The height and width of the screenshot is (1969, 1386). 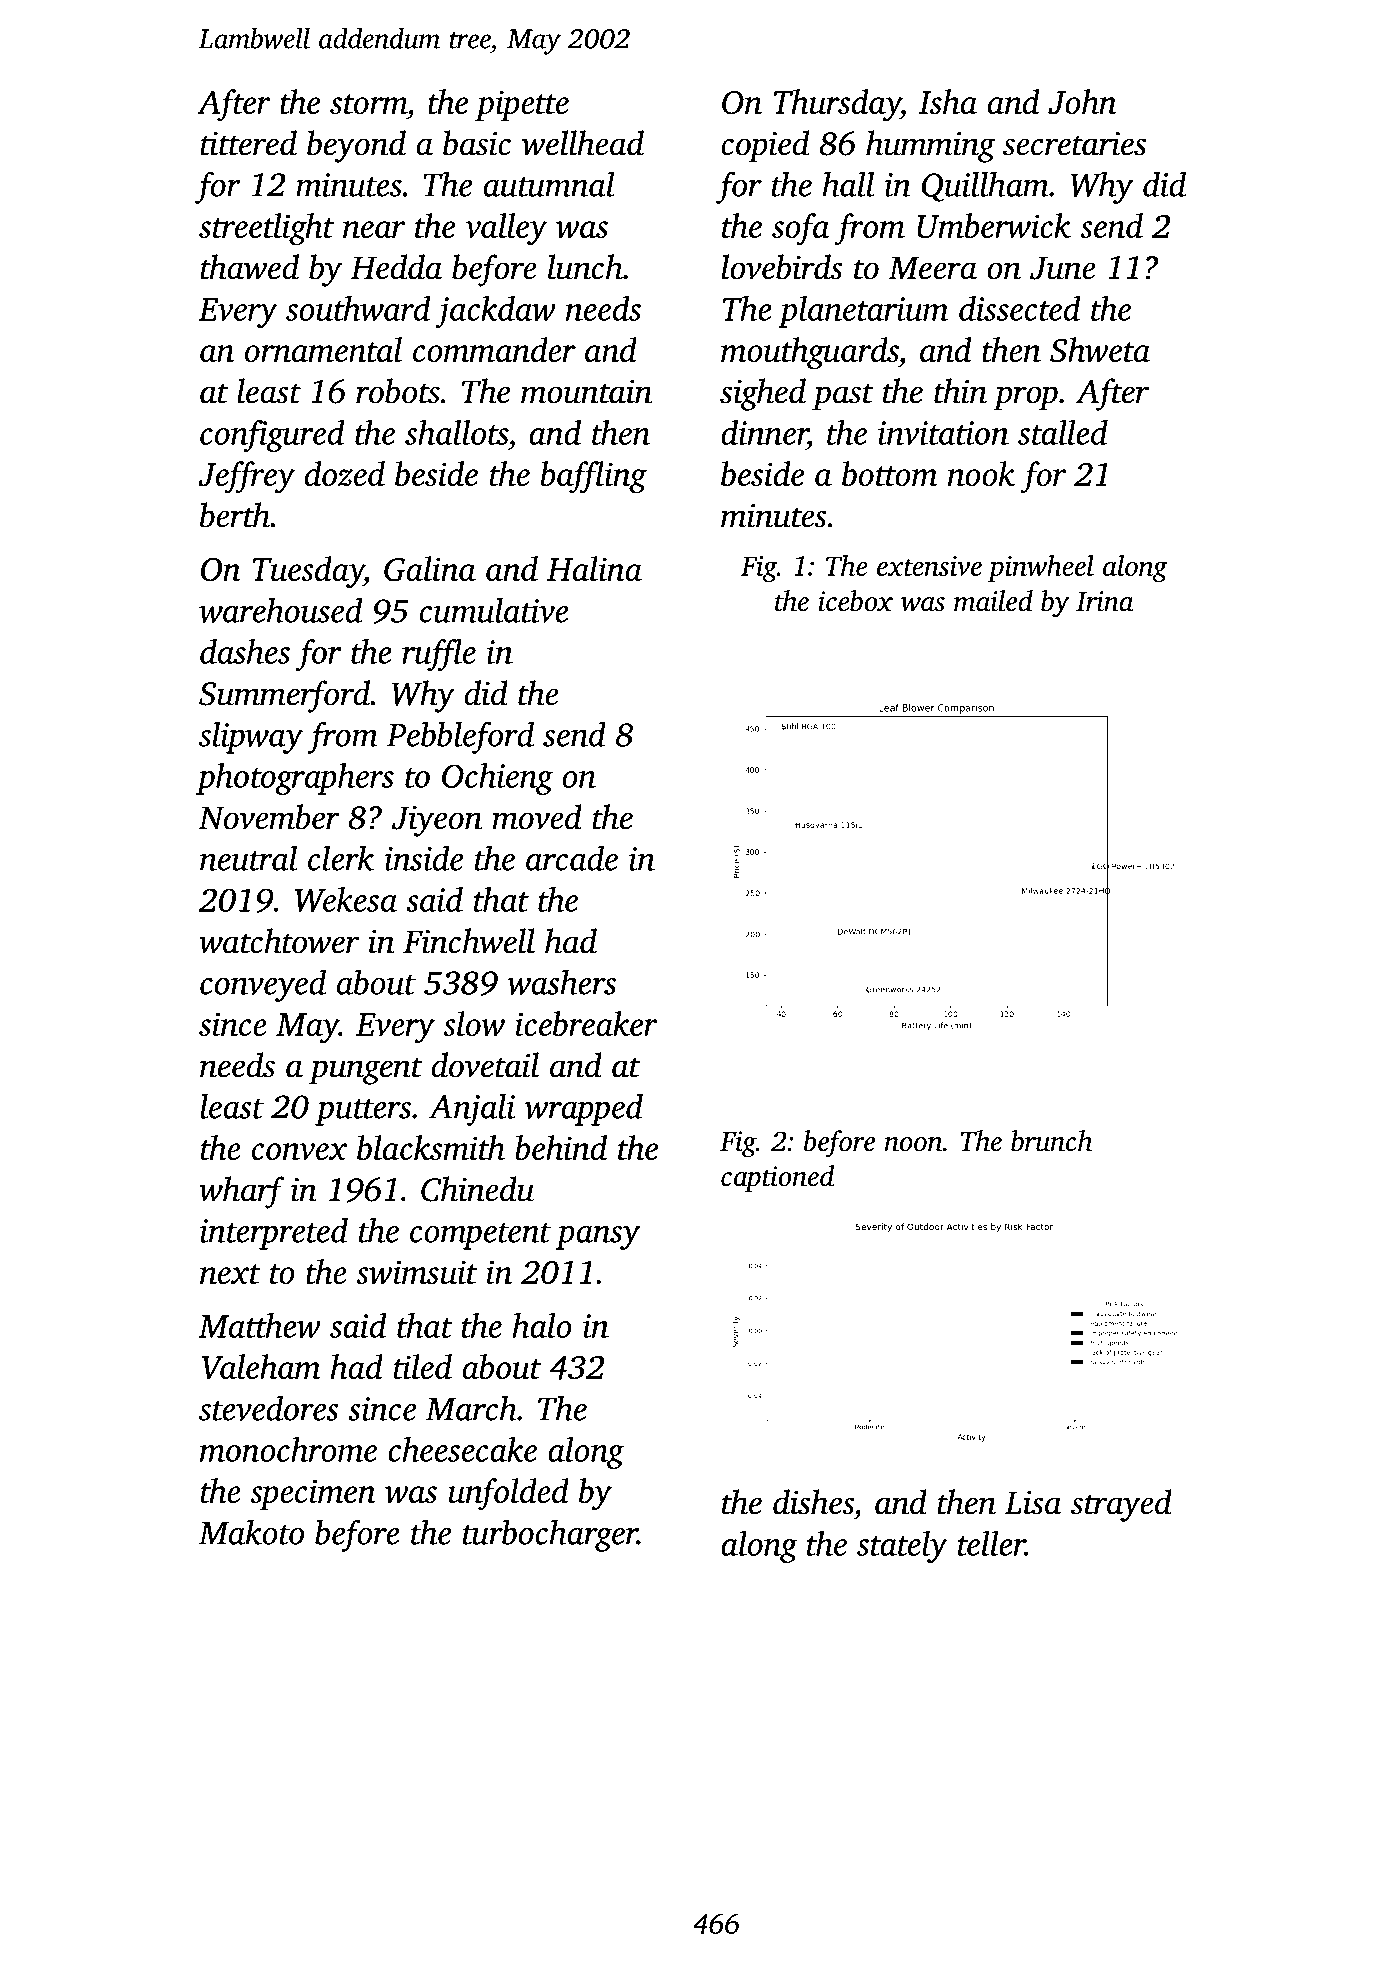 I want to click on captioned, so click(x=777, y=1178).
